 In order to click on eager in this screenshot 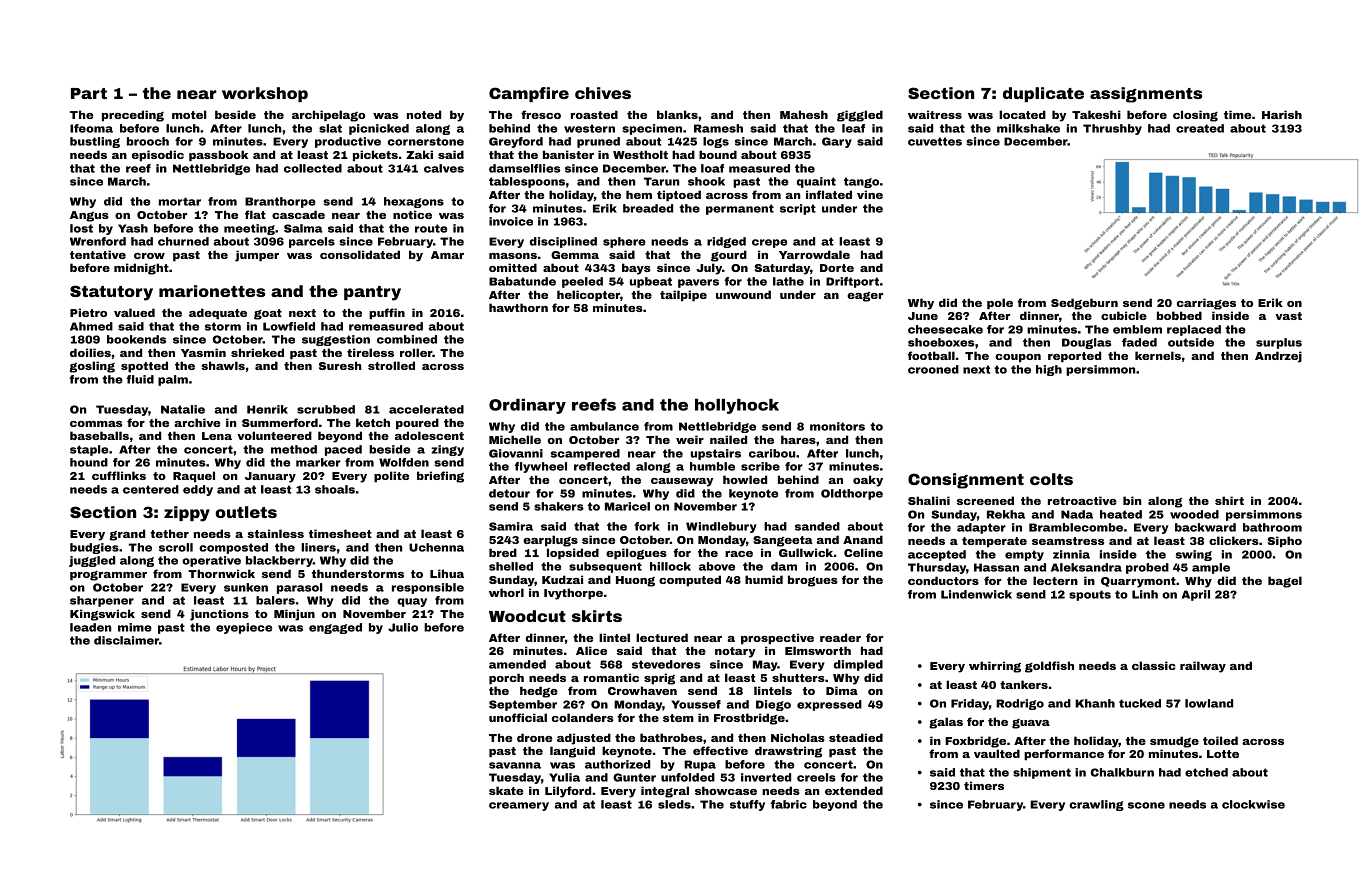, I will do `click(865, 297)`.
